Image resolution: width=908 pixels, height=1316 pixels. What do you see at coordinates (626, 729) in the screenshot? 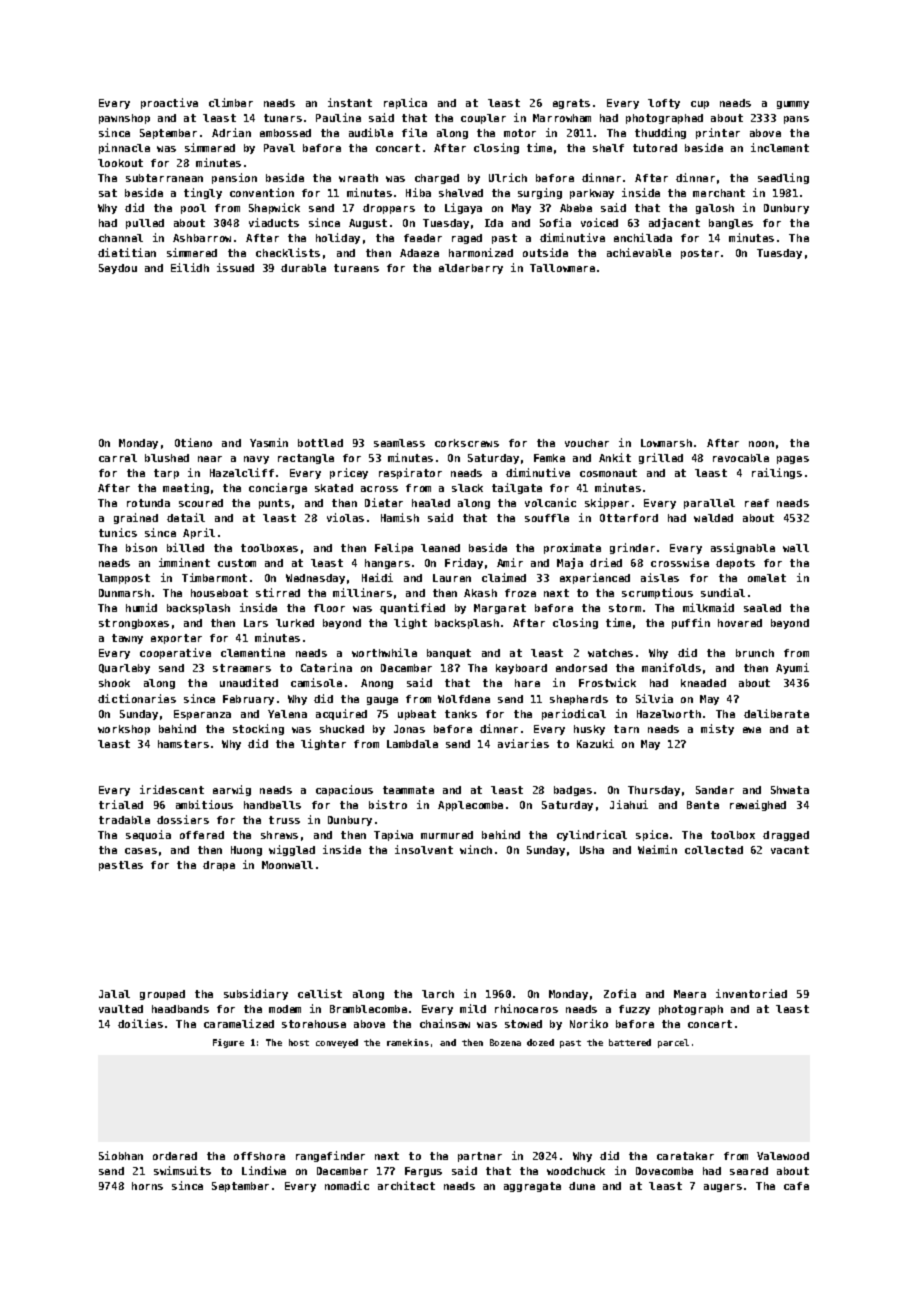
I see `tarn` at bounding box center [626, 729].
